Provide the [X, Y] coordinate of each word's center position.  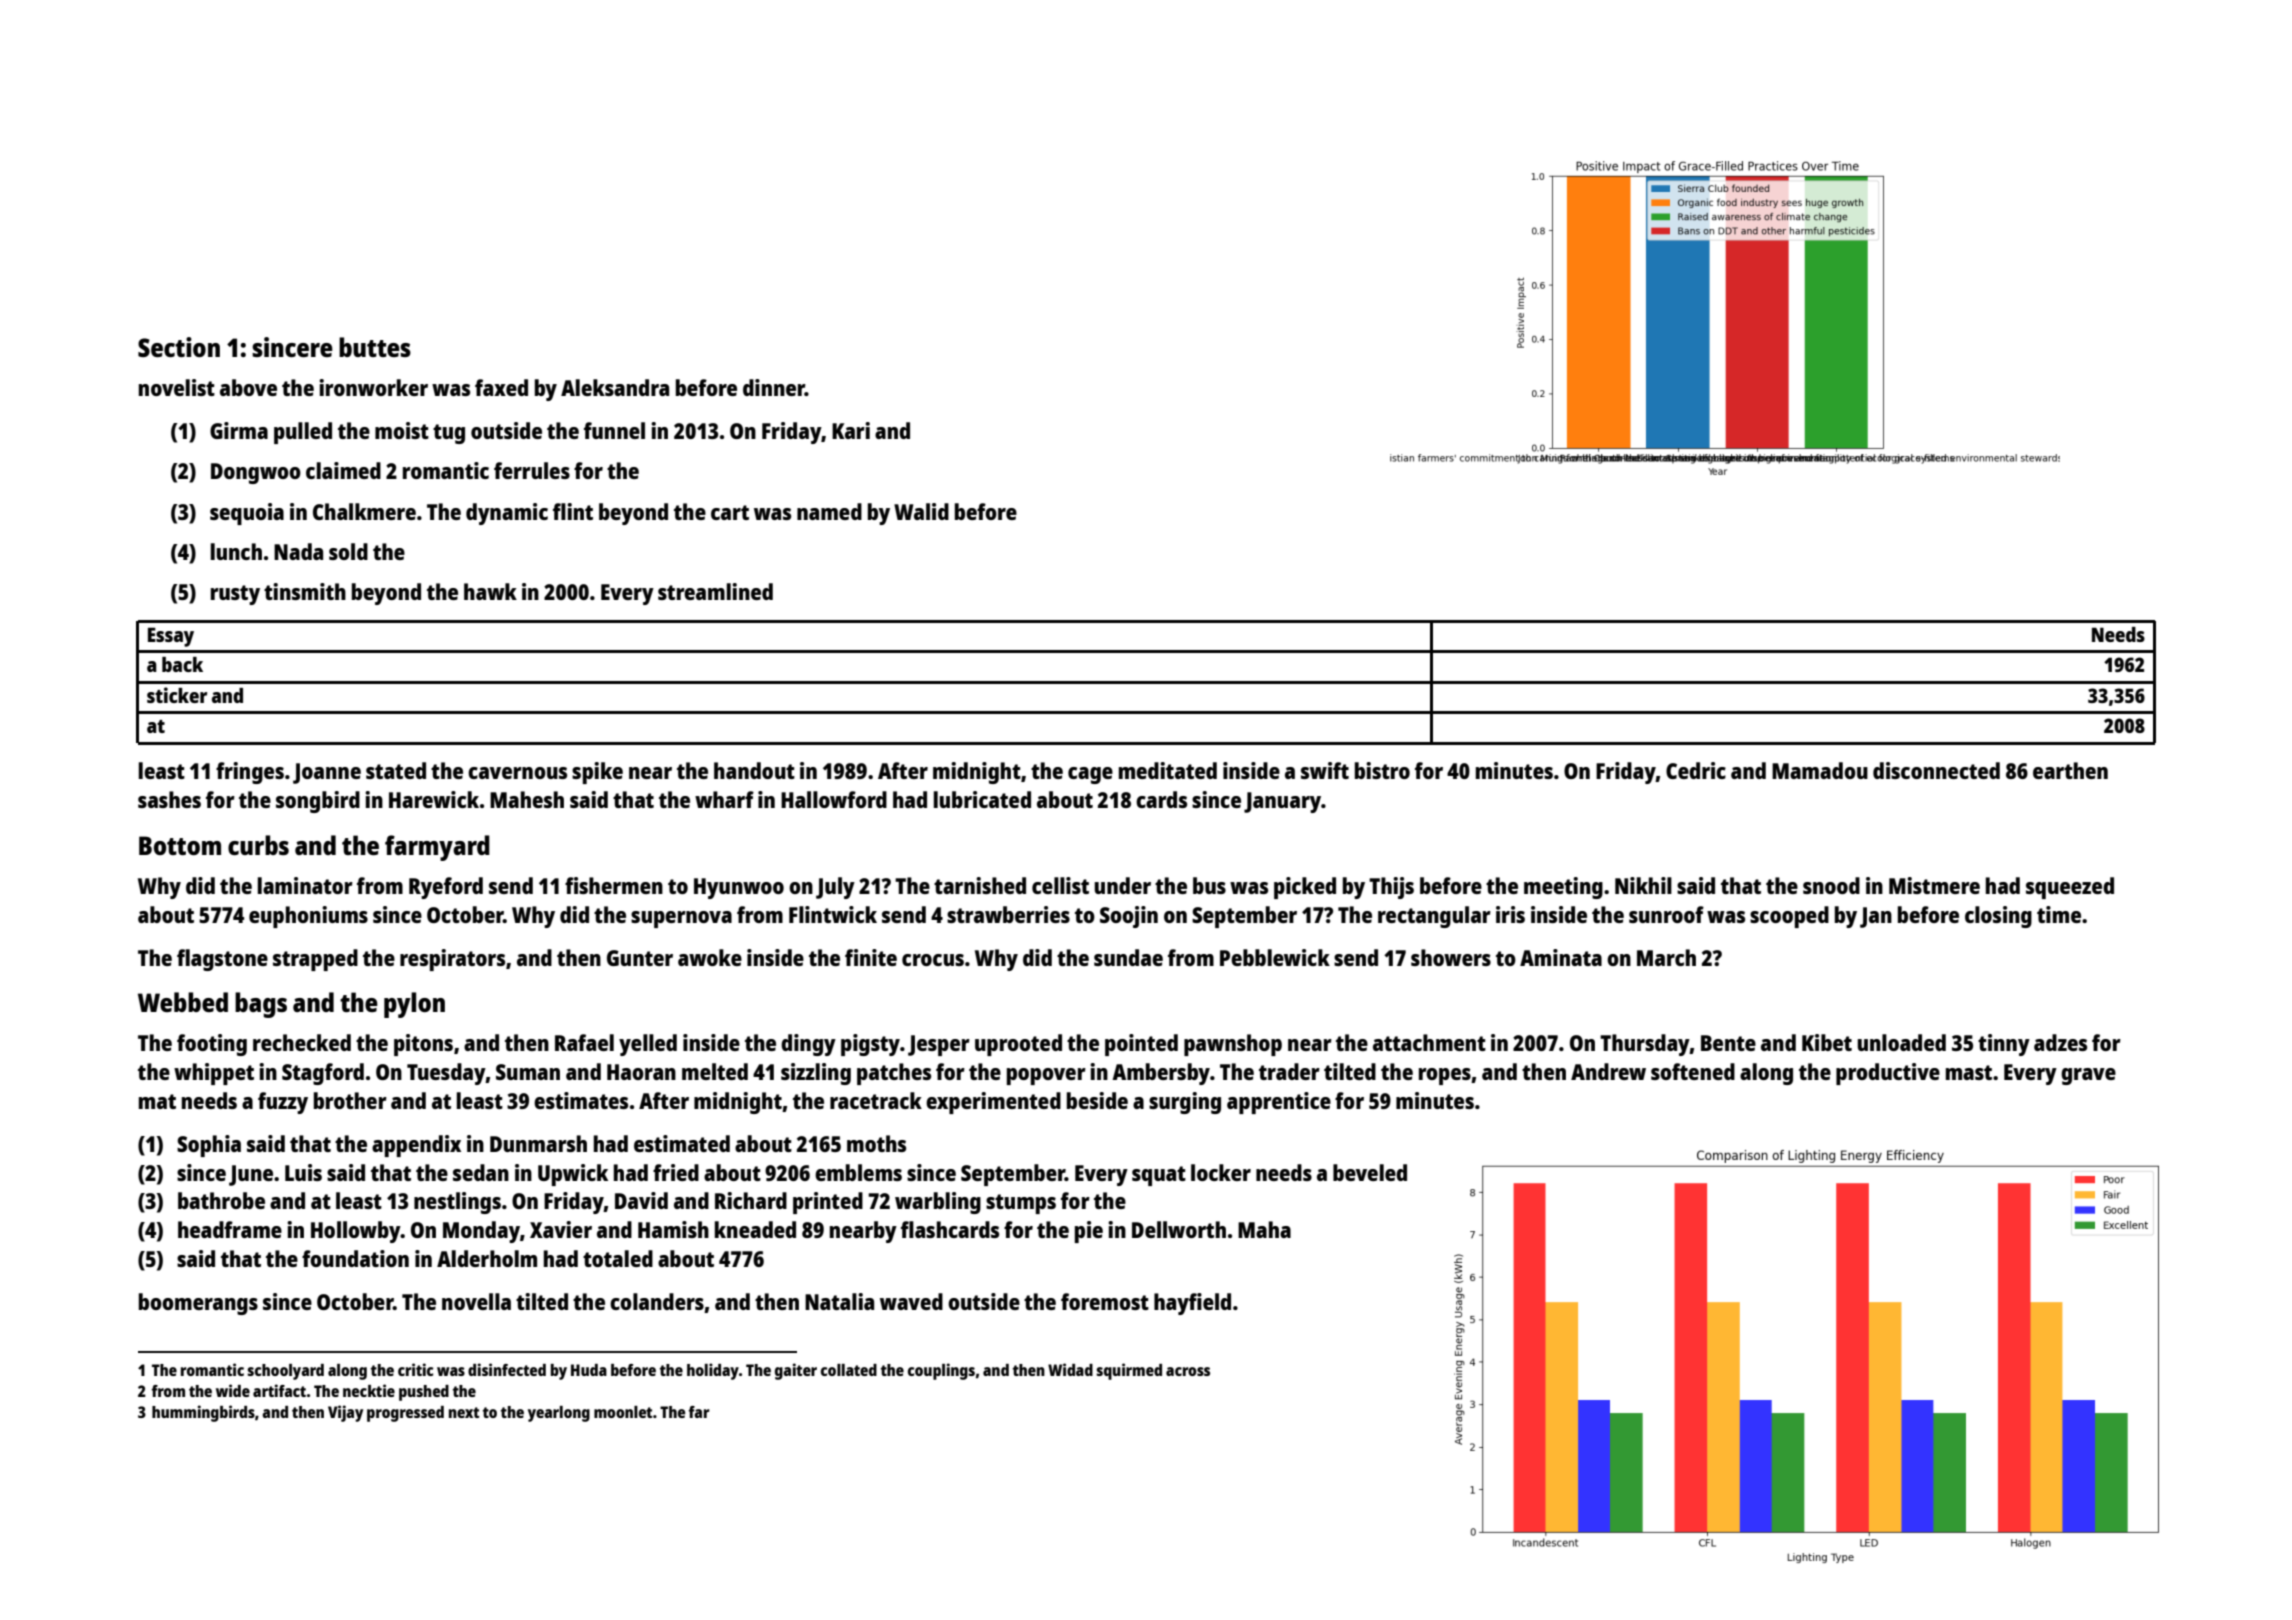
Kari [851, 430]
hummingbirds [203, 1413]
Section [179, 347]
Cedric [1696, 770]
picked [1305, 888]
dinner [774, 387]
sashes [169, 799]
